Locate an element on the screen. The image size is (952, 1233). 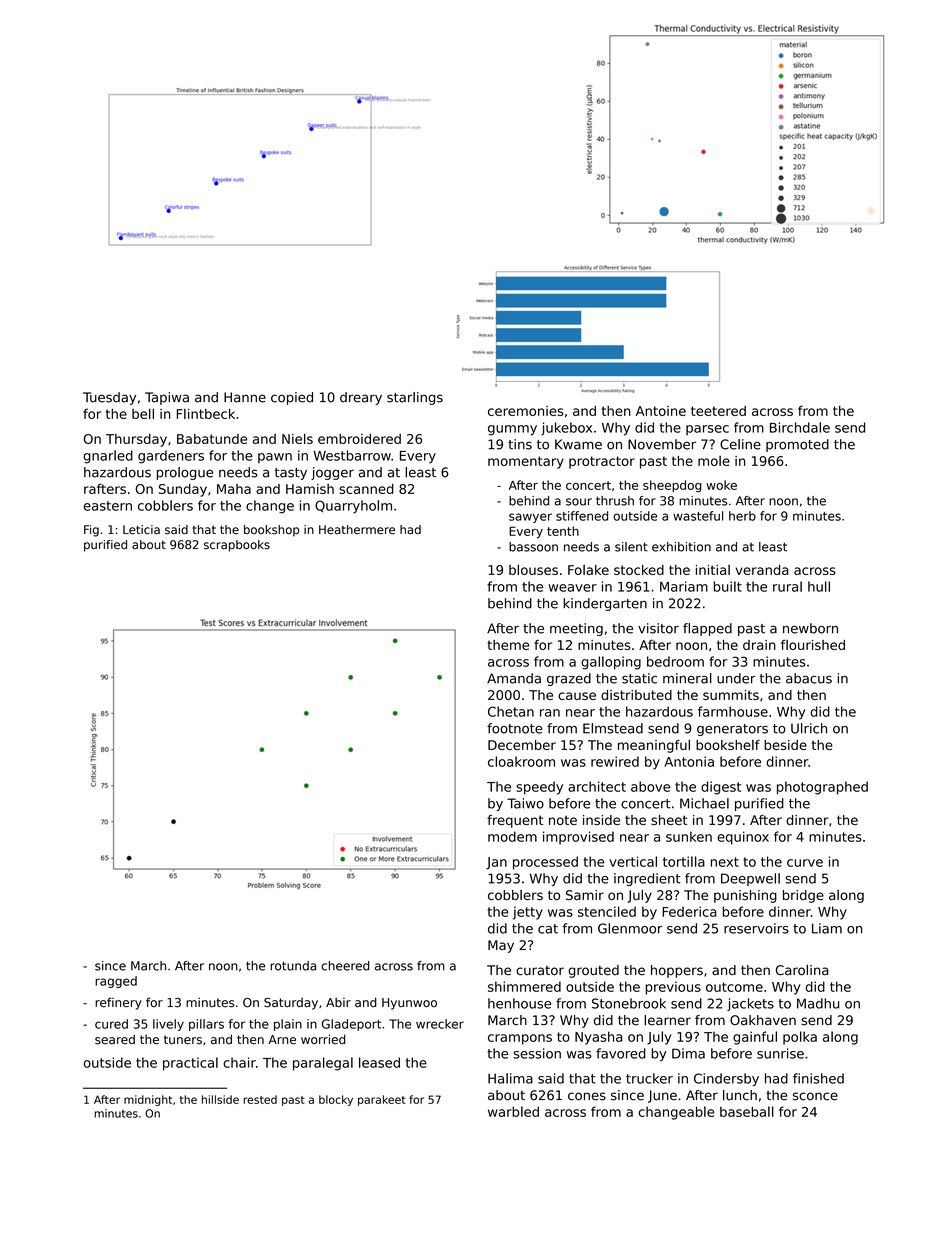
modem is located at coordinates (512, 836).
